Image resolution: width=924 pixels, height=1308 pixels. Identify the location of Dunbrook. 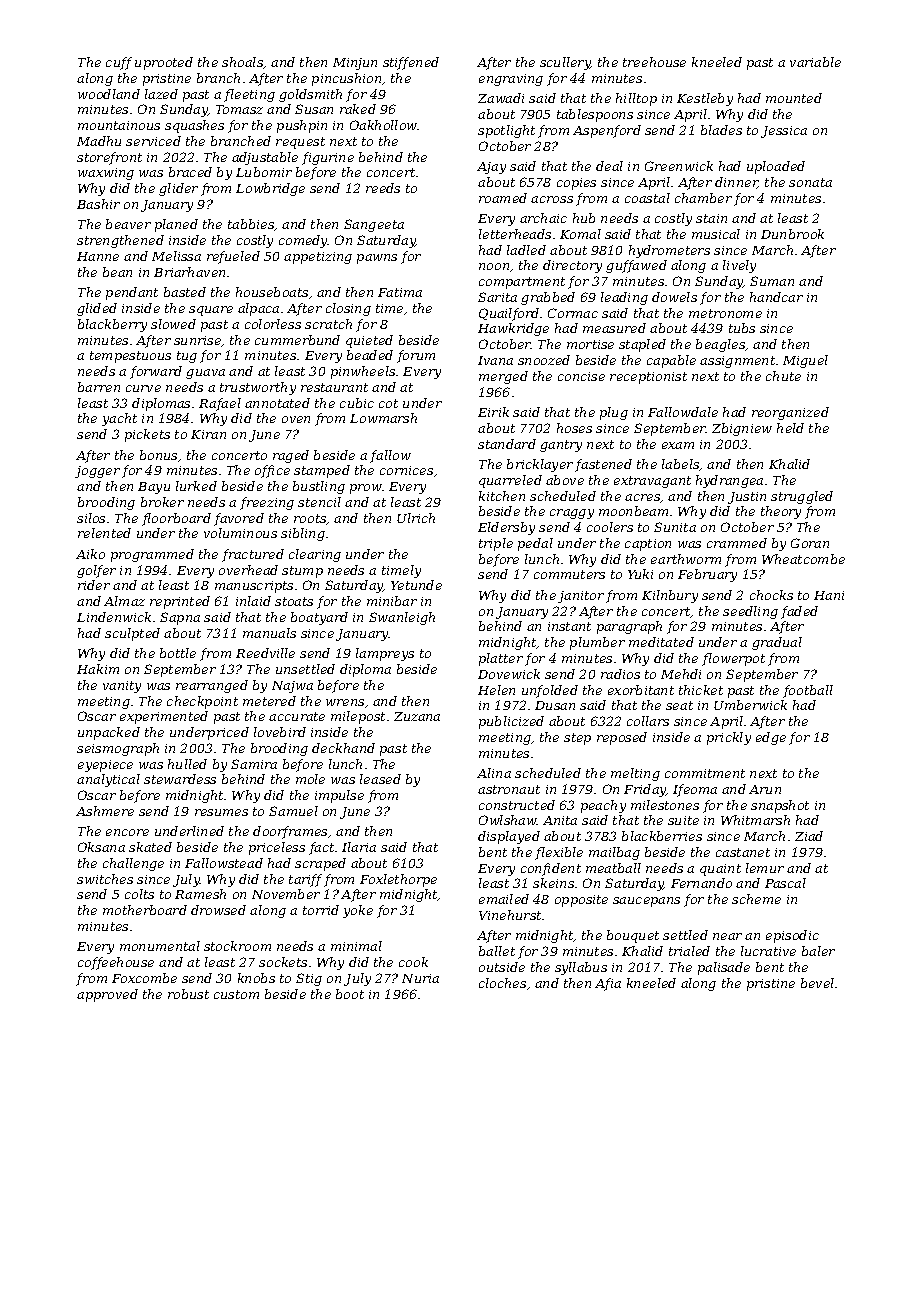
(792, 234).
